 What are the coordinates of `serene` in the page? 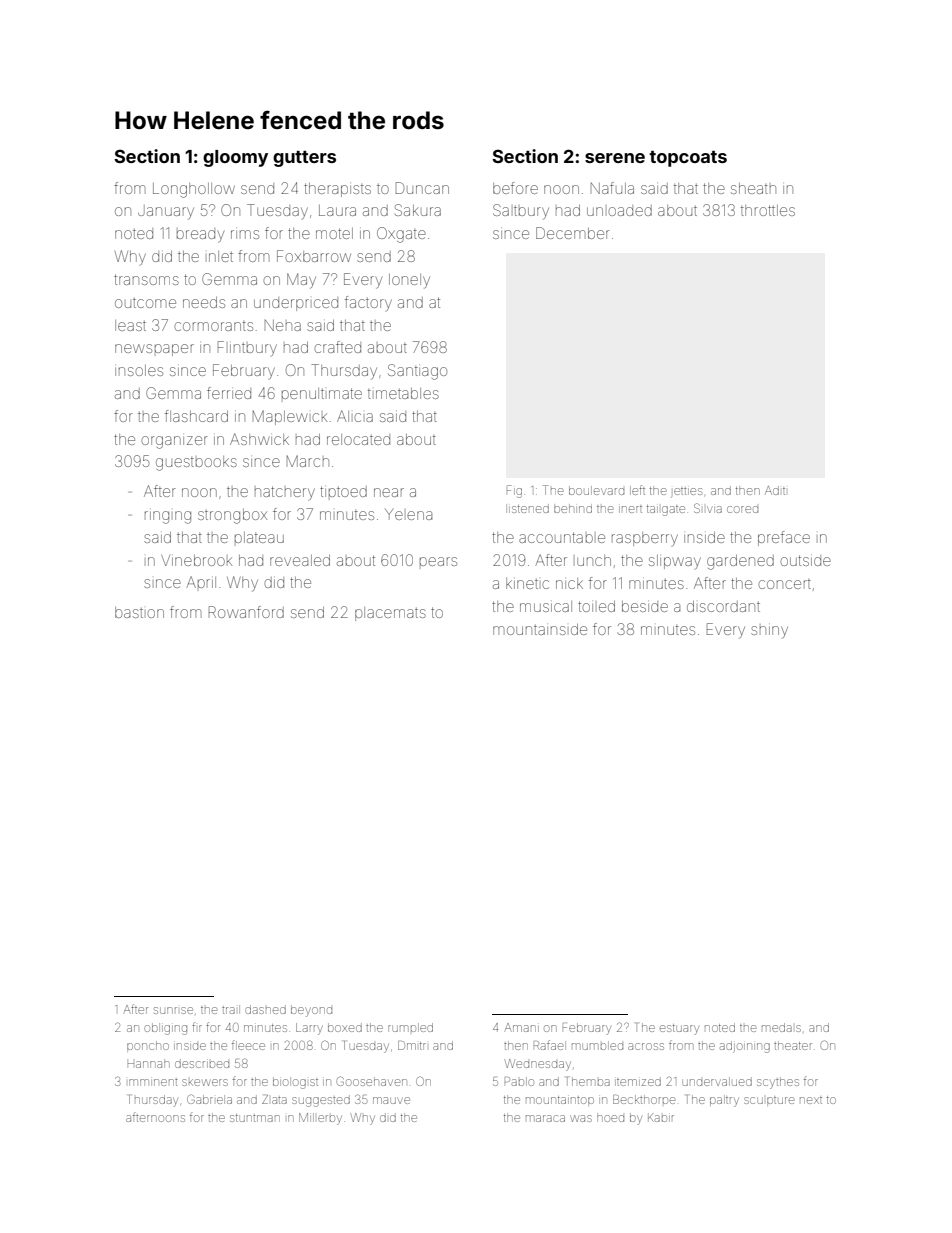 It's located at (615, 158).
